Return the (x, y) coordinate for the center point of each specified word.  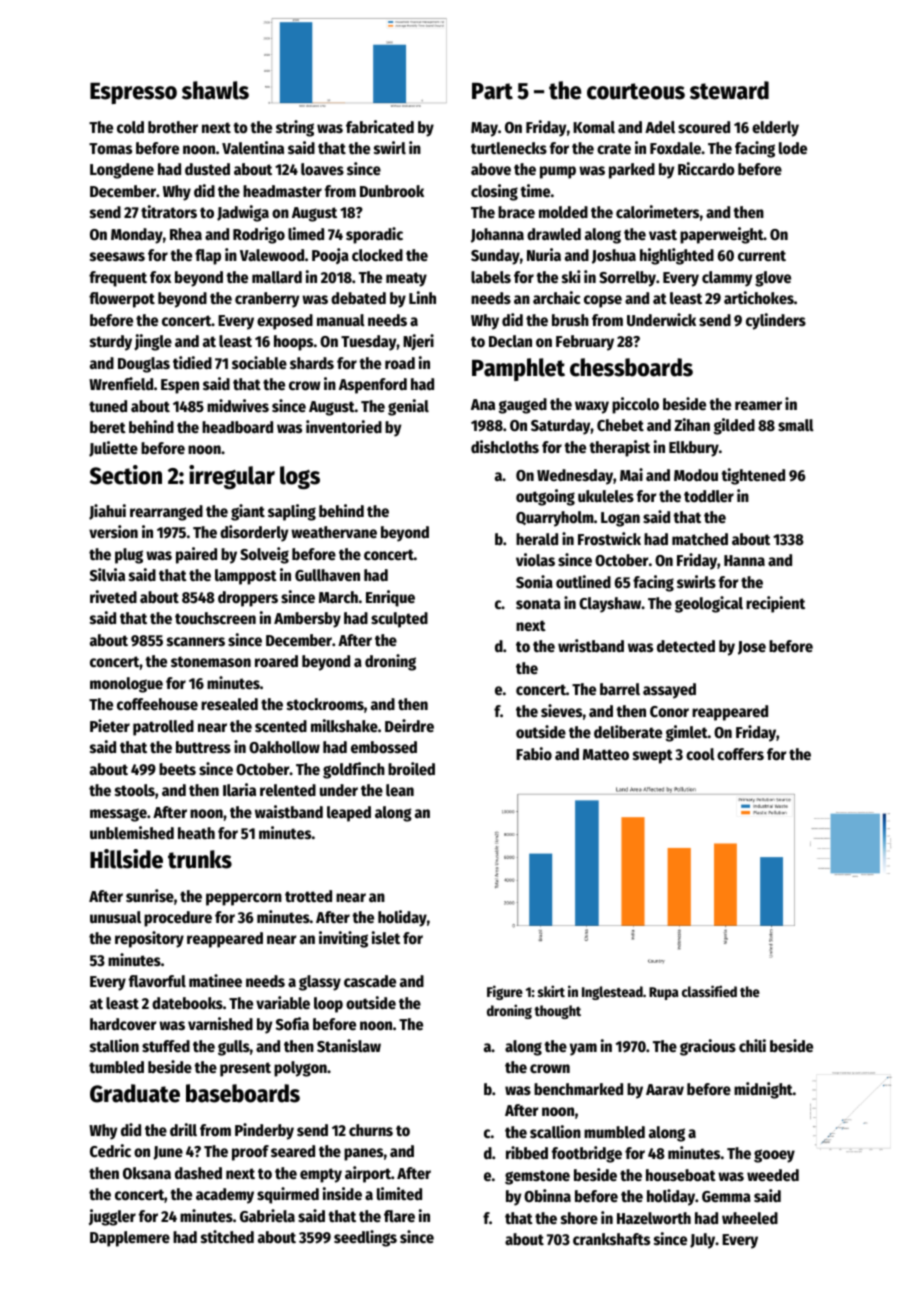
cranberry (267, 300)
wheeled (750, 1218)
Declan (510, 341)
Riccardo (706, 169)
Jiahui (107, 512)
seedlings (365, 1238)
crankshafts (611, 1239)
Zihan (692, 424)
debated (358, 298)
